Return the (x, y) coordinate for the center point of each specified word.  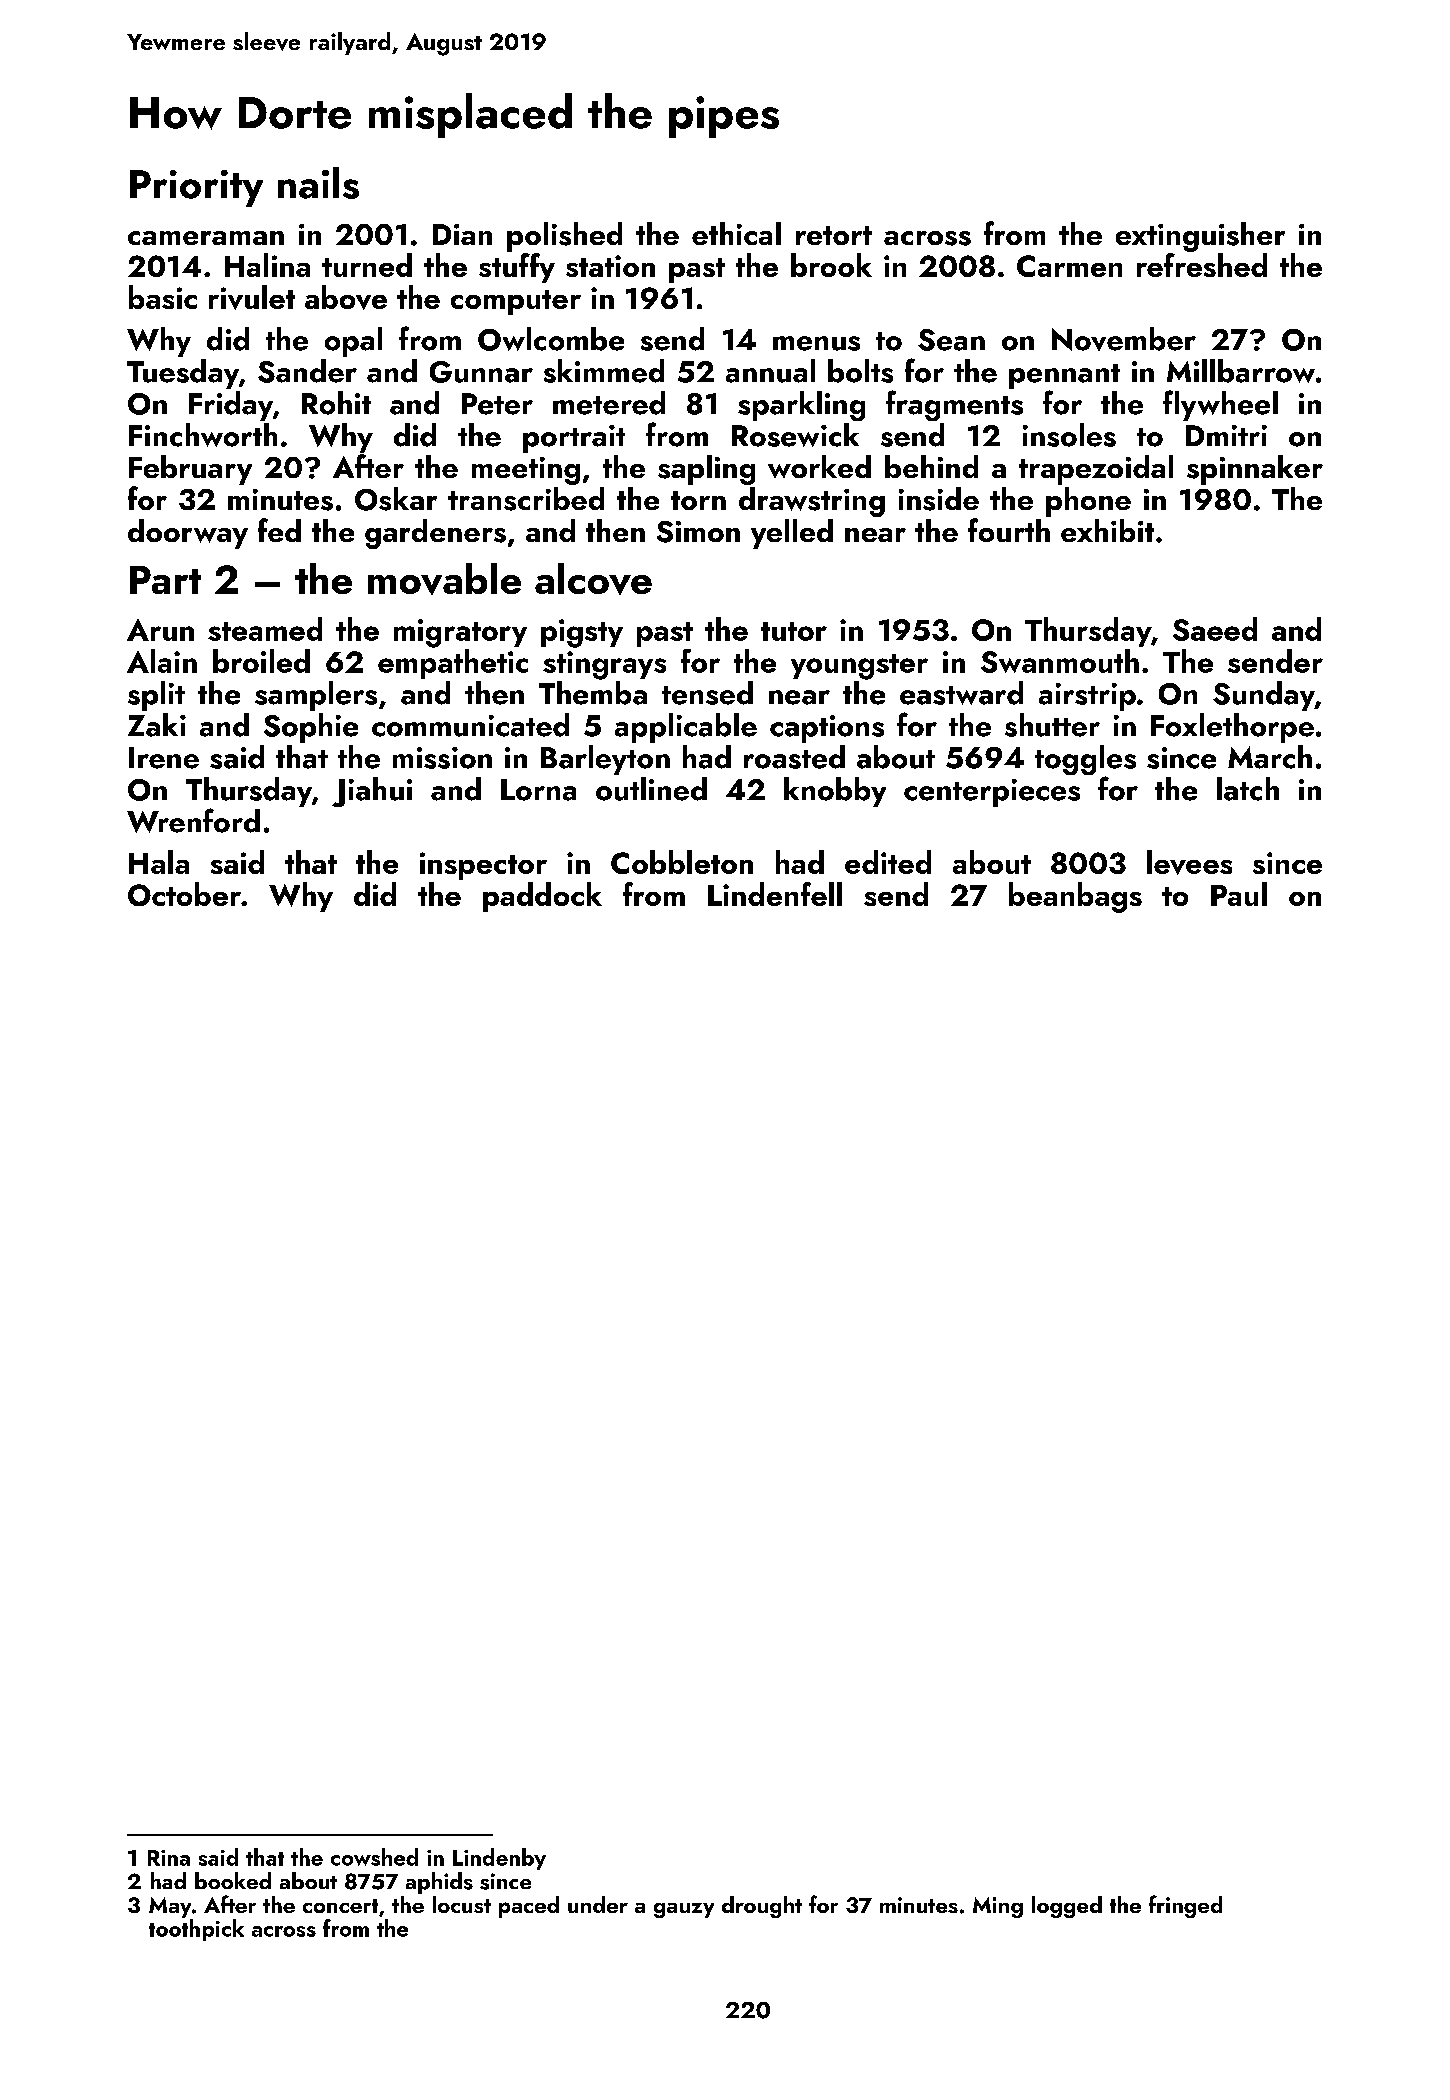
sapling (706, 470)
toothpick (196, 1930)
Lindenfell (775, 894)
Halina (267, 265)
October (184, 894)
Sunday (1264, 696)
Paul (1239, 894)
